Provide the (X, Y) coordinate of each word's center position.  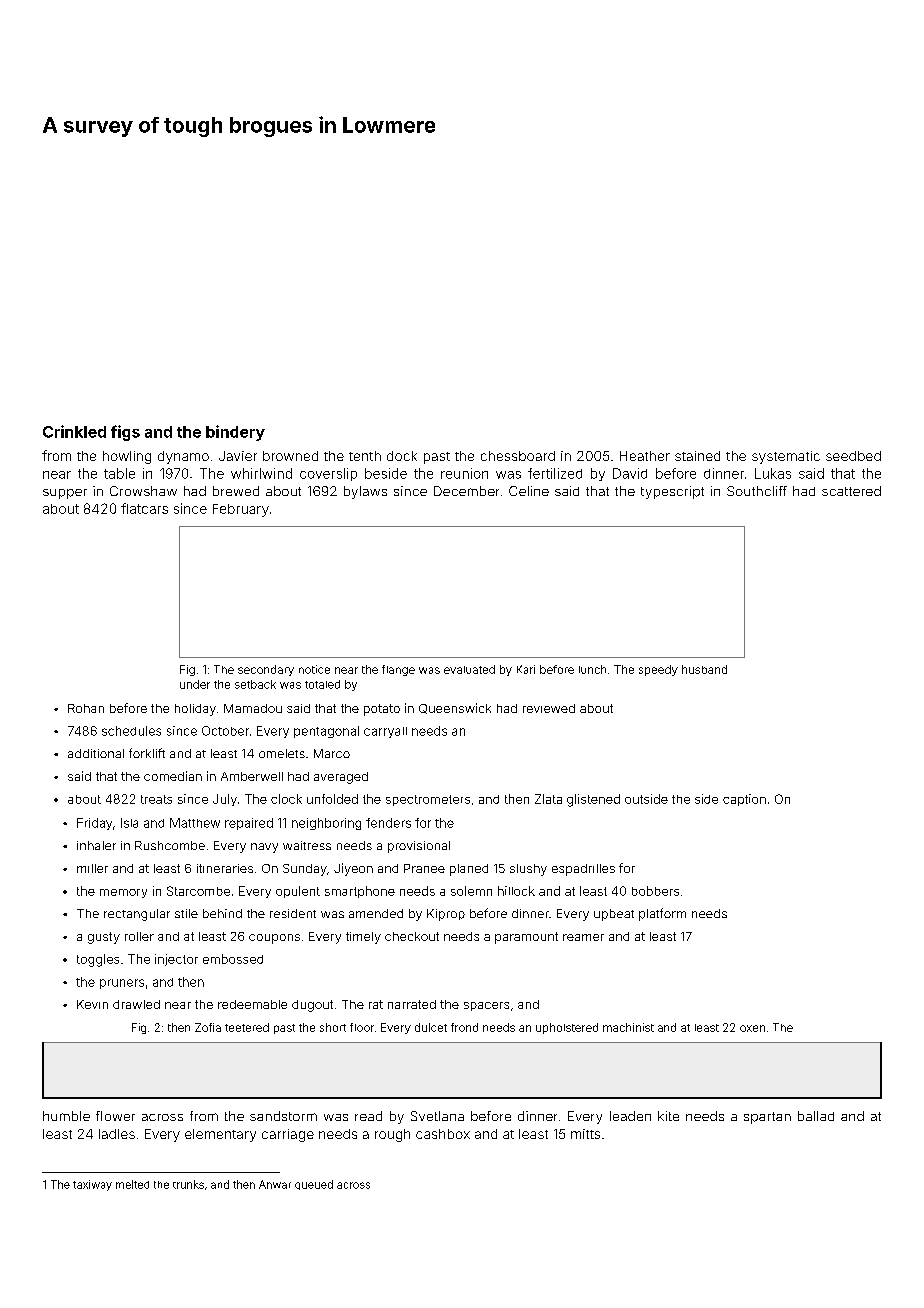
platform (662, 914)
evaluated (469, 669)
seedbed (853, 456)
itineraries (225, 868)
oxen (752, 1028)
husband (704, 669)
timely (363, 938)
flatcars (144, 508)
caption (744, 800)
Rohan (86, 708)
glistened (593, 800)
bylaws (365, 492)
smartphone (360, 892)
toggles (98, 960)
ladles (117, 1134)
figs (125, 433)
